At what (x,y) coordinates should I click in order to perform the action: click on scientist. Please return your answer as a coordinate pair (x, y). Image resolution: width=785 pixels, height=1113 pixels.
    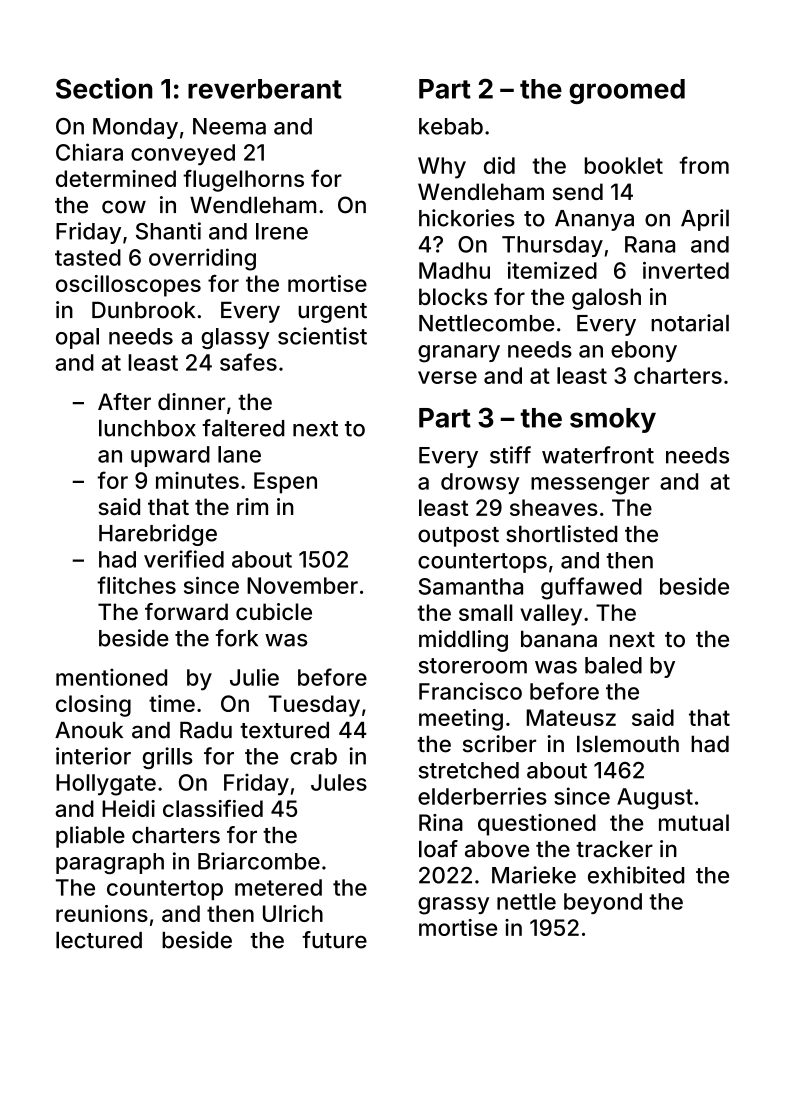
    Looking at the image, I should click on (322, 336).
